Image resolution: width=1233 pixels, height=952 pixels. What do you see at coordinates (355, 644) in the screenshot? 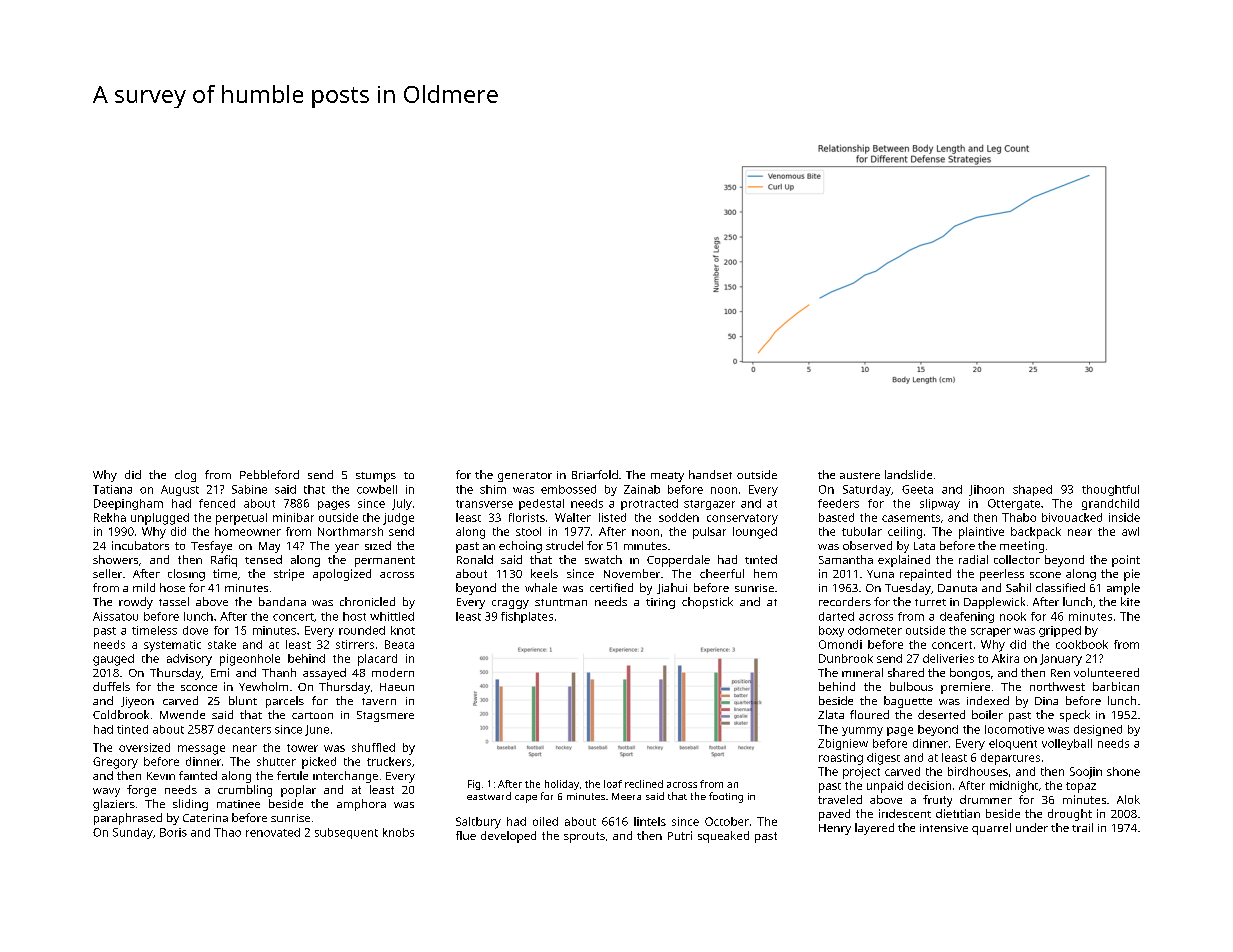
I see `stirrers` at bounding box center [355, 644].
